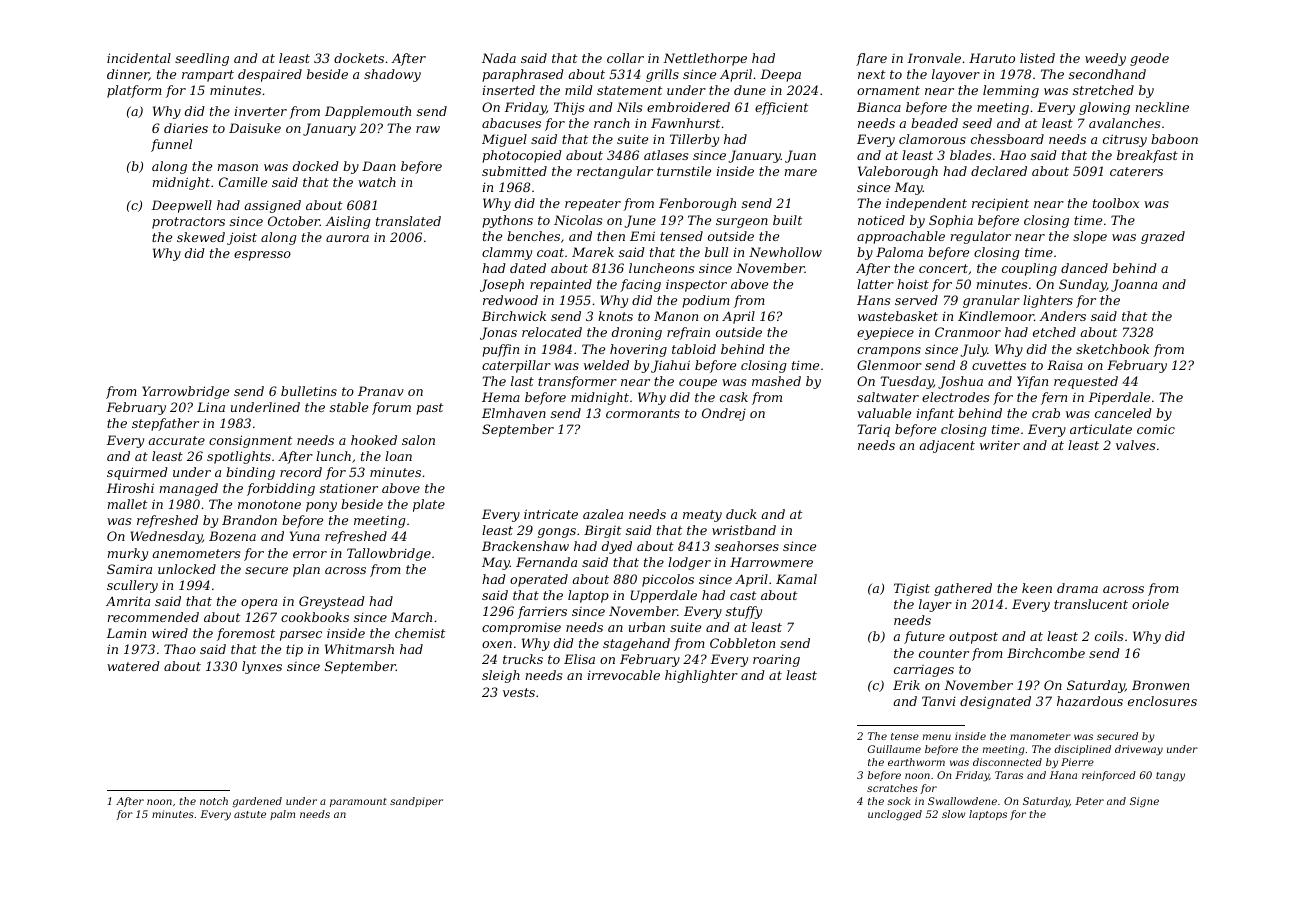  What do you see at coordinates (542, 612) in the image?
I see `farriers` at bounding box center [542, 612].
